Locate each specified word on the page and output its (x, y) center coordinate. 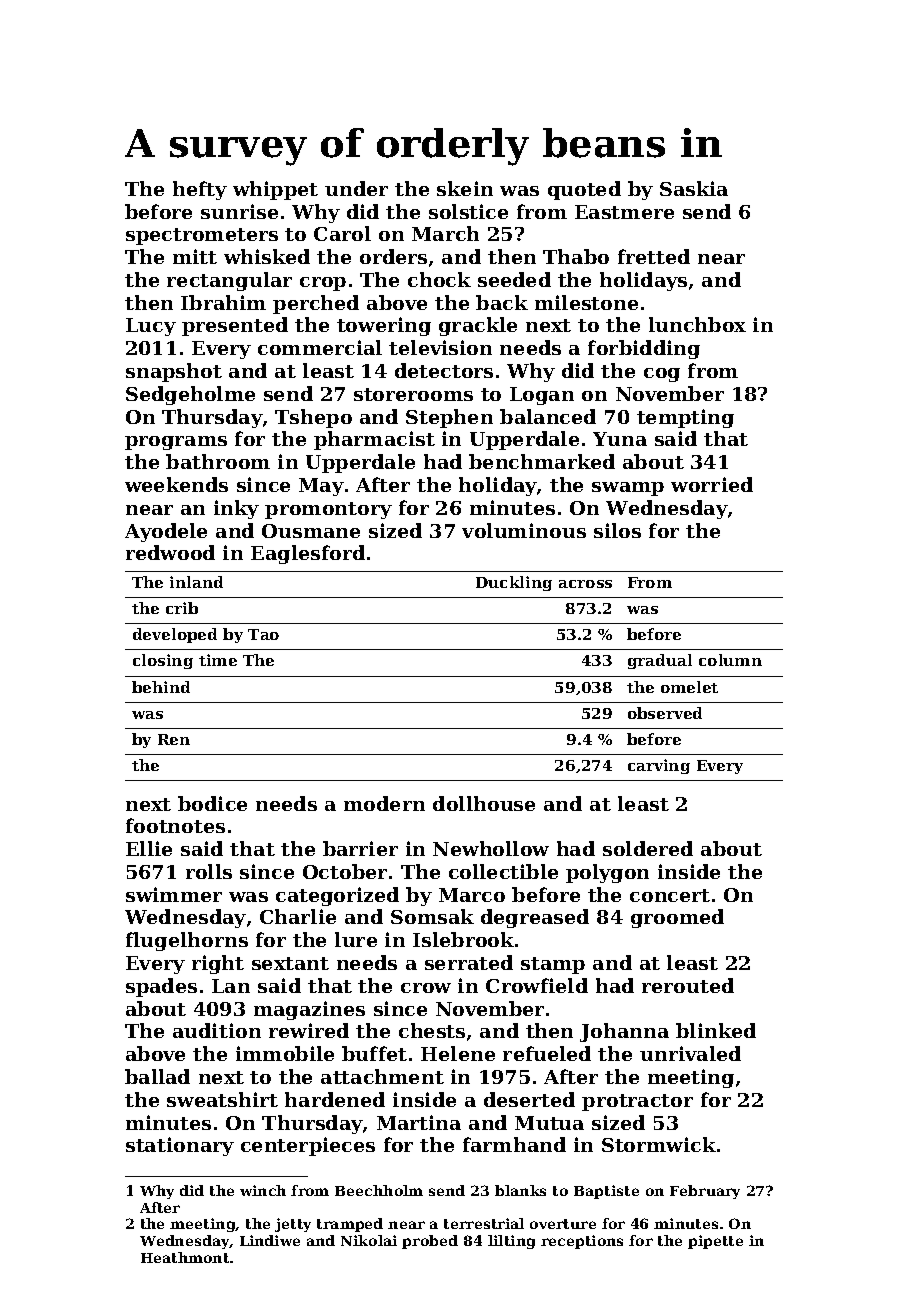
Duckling (514, 583)
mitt (195, 256)
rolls (209, 871)
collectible (503, 871)
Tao (263, 634)
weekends (176, 484)
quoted (584, 190)
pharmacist (374, 440)
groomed (677, 918)
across (585, 584)
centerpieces (308, 1146)
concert (670, 895)
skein (465, 188)
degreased (535, 918)
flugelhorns (187, 941)
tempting (685, 418)
